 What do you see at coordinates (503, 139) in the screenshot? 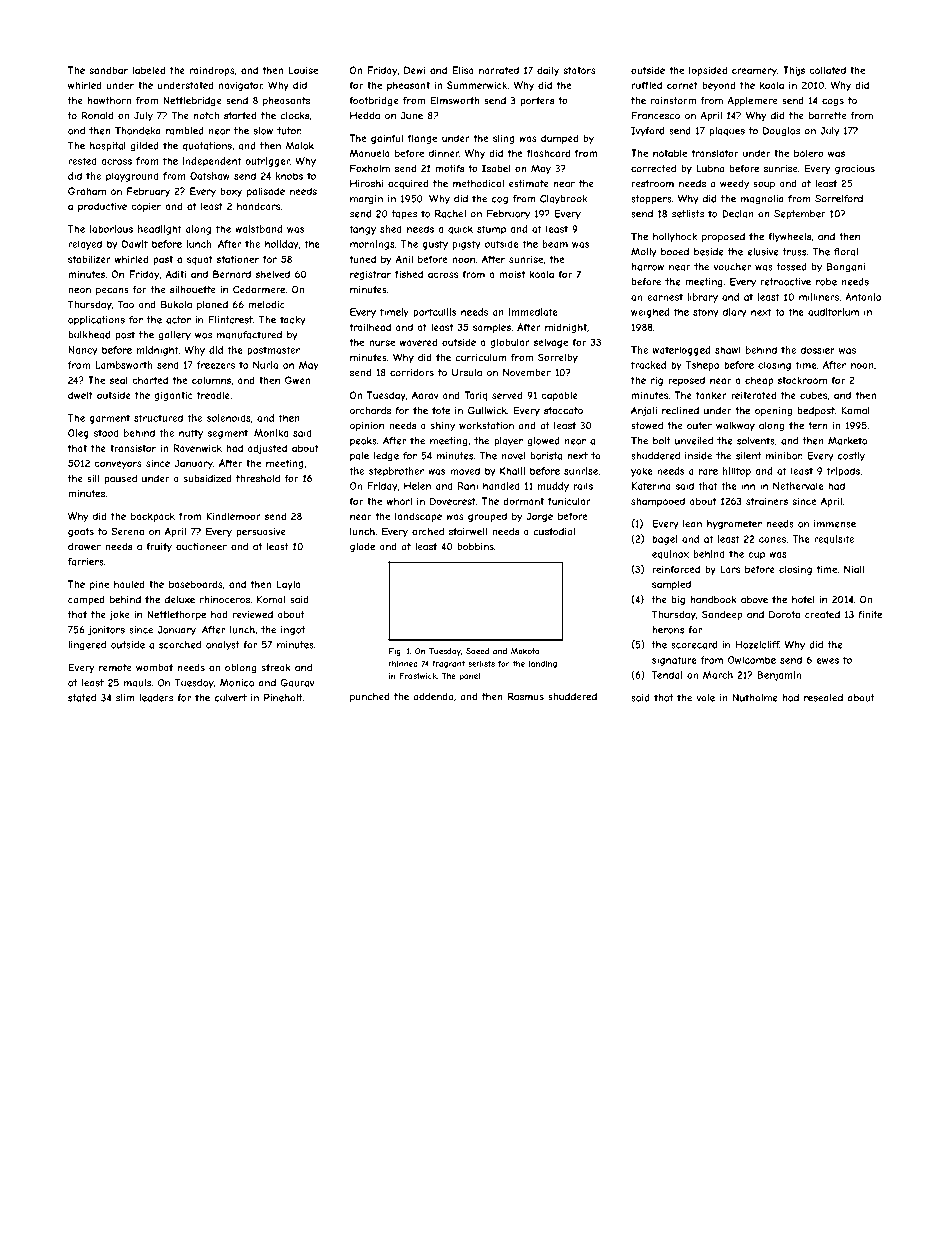
I see `sling` at bounding box center [503, 139].
